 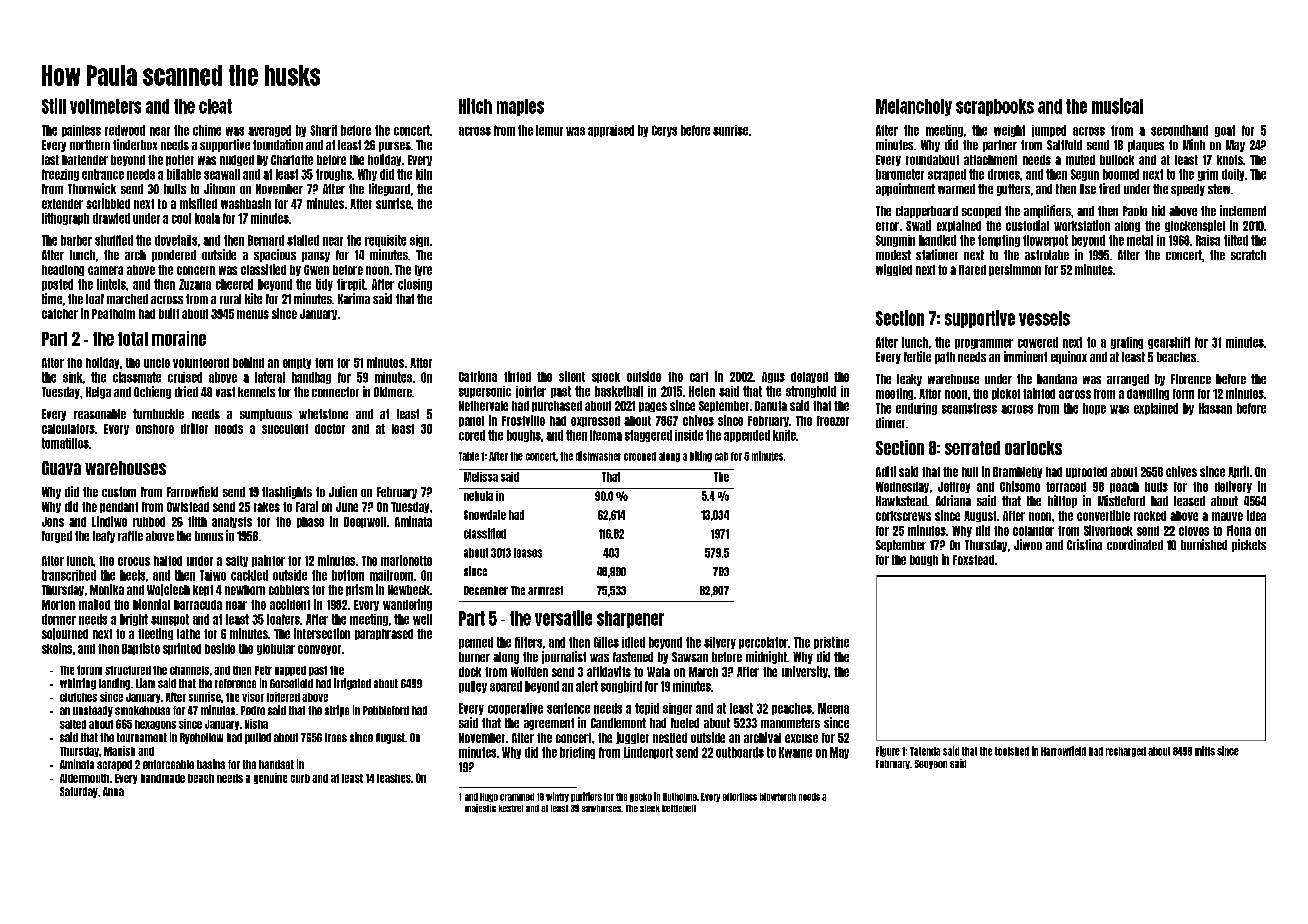 What do you see at coordinates (523, 420) in the page?
I see `Frostville` at bounding box center [523, 420].
